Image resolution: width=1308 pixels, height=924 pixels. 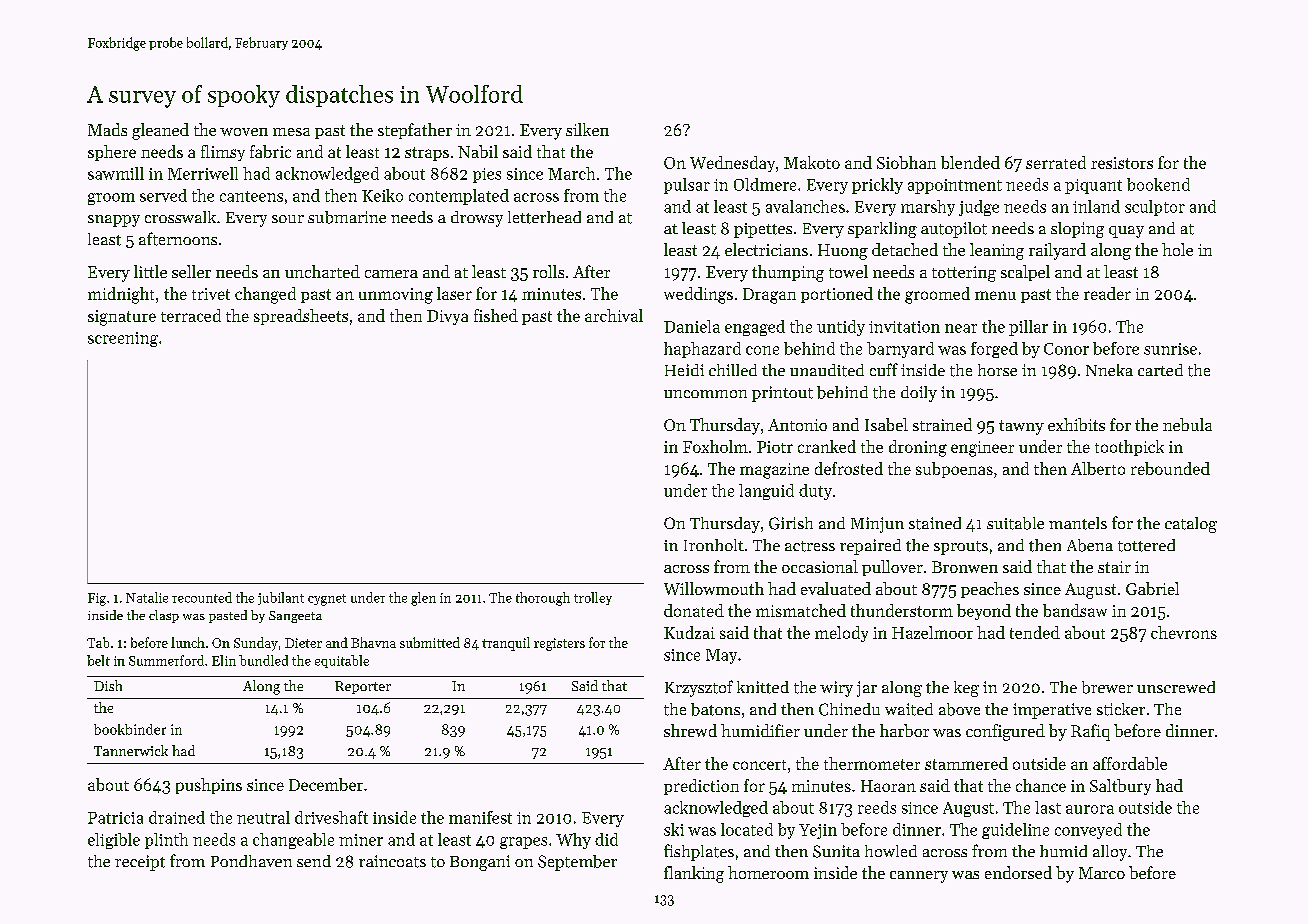 What do you see at coordinates (122, 318) in the screenshot?
I see `signature` at bounding box center [122, 318].
